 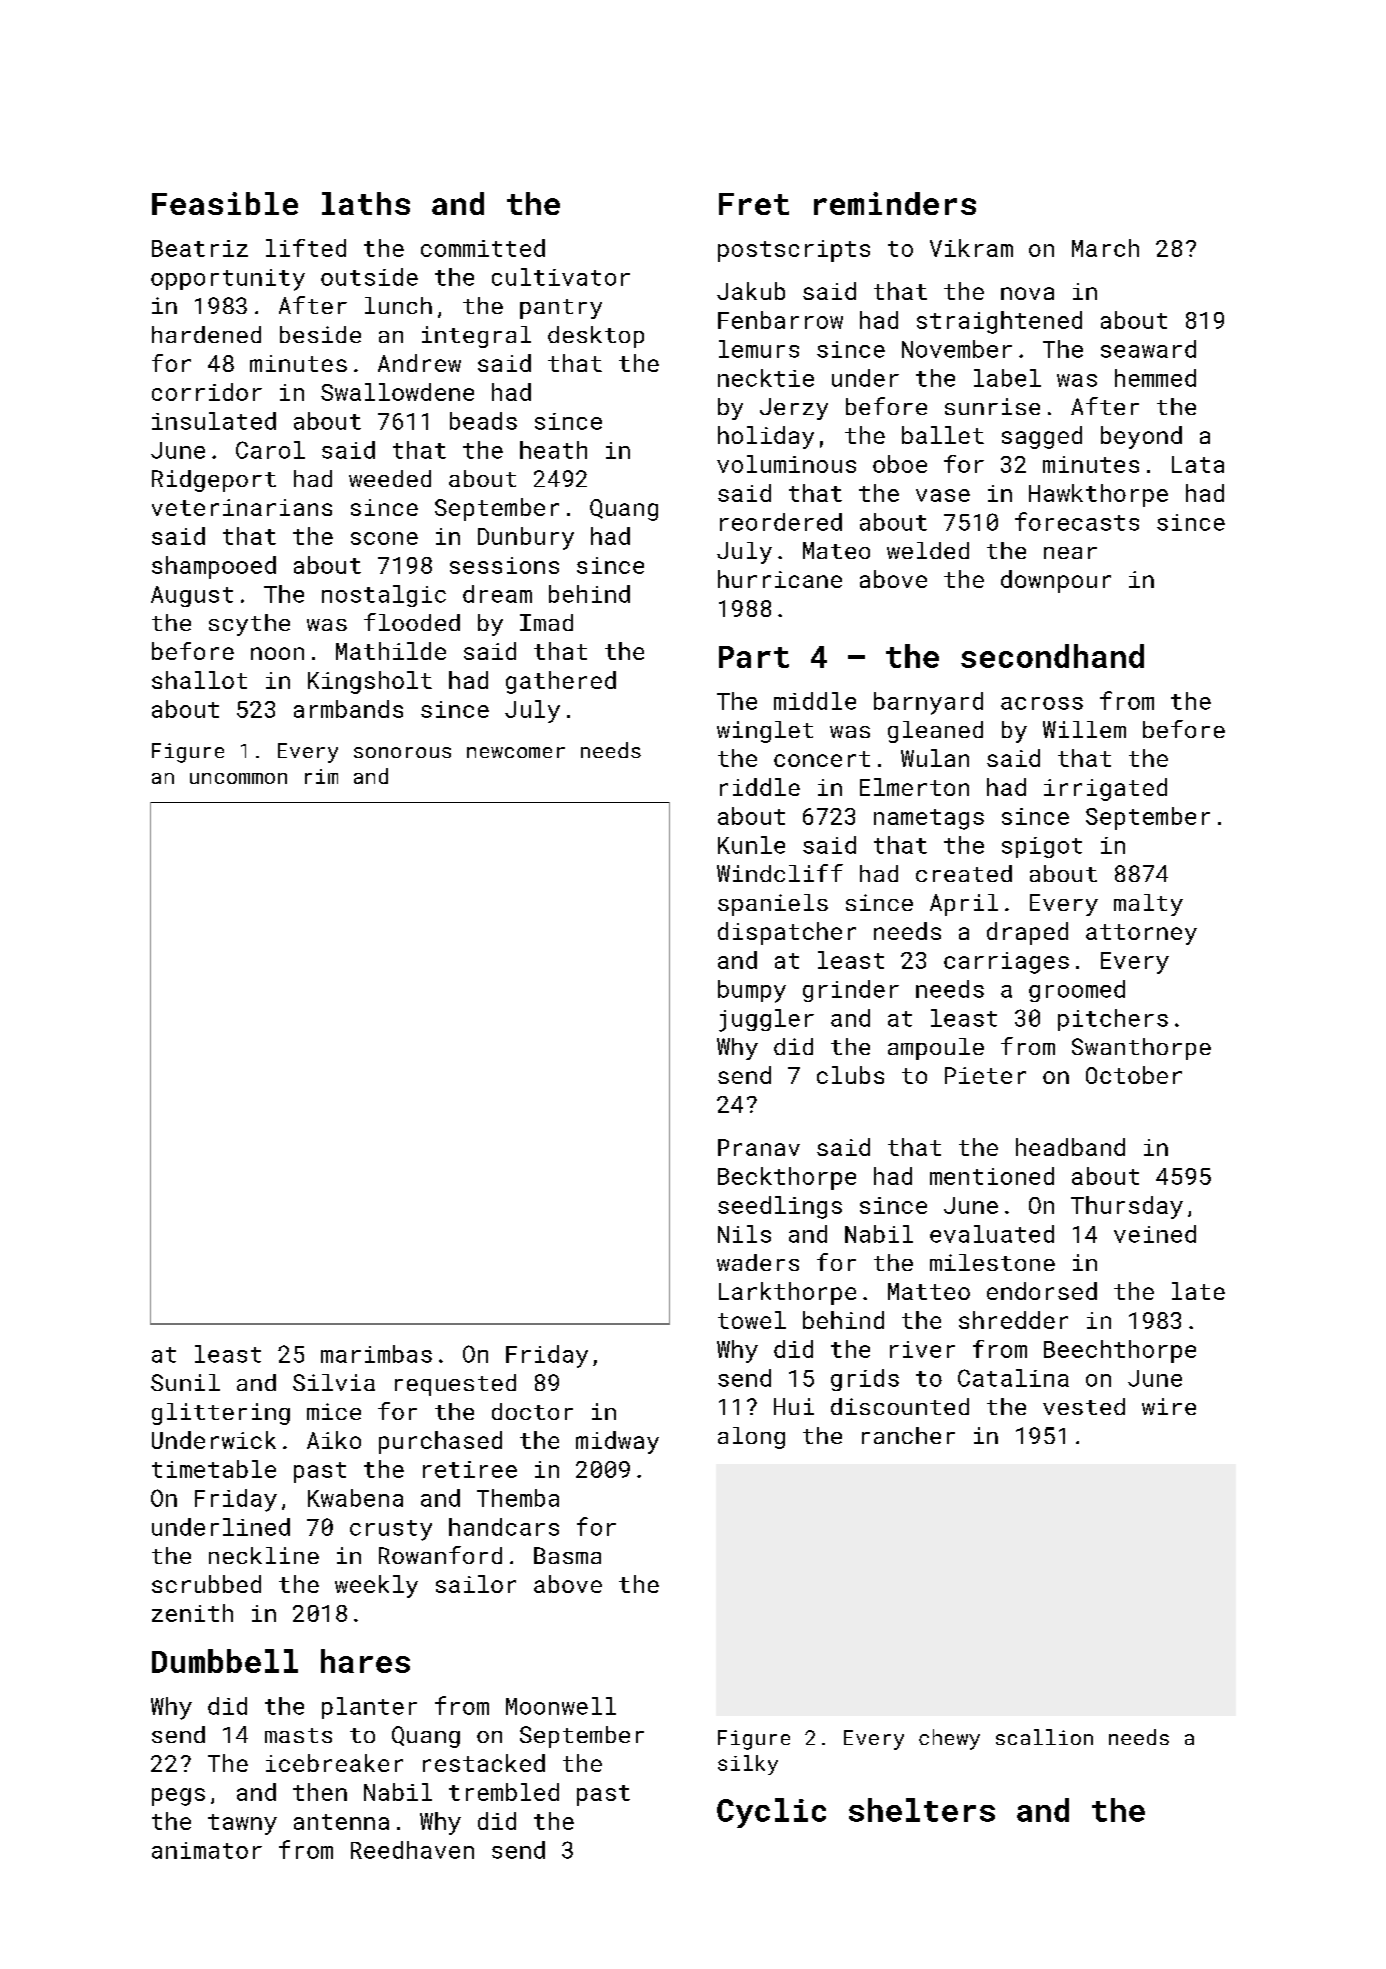 What do you see at coordinates (922, 1810) in the document?
I see `shelters` at bounding box center [922, 1810].
